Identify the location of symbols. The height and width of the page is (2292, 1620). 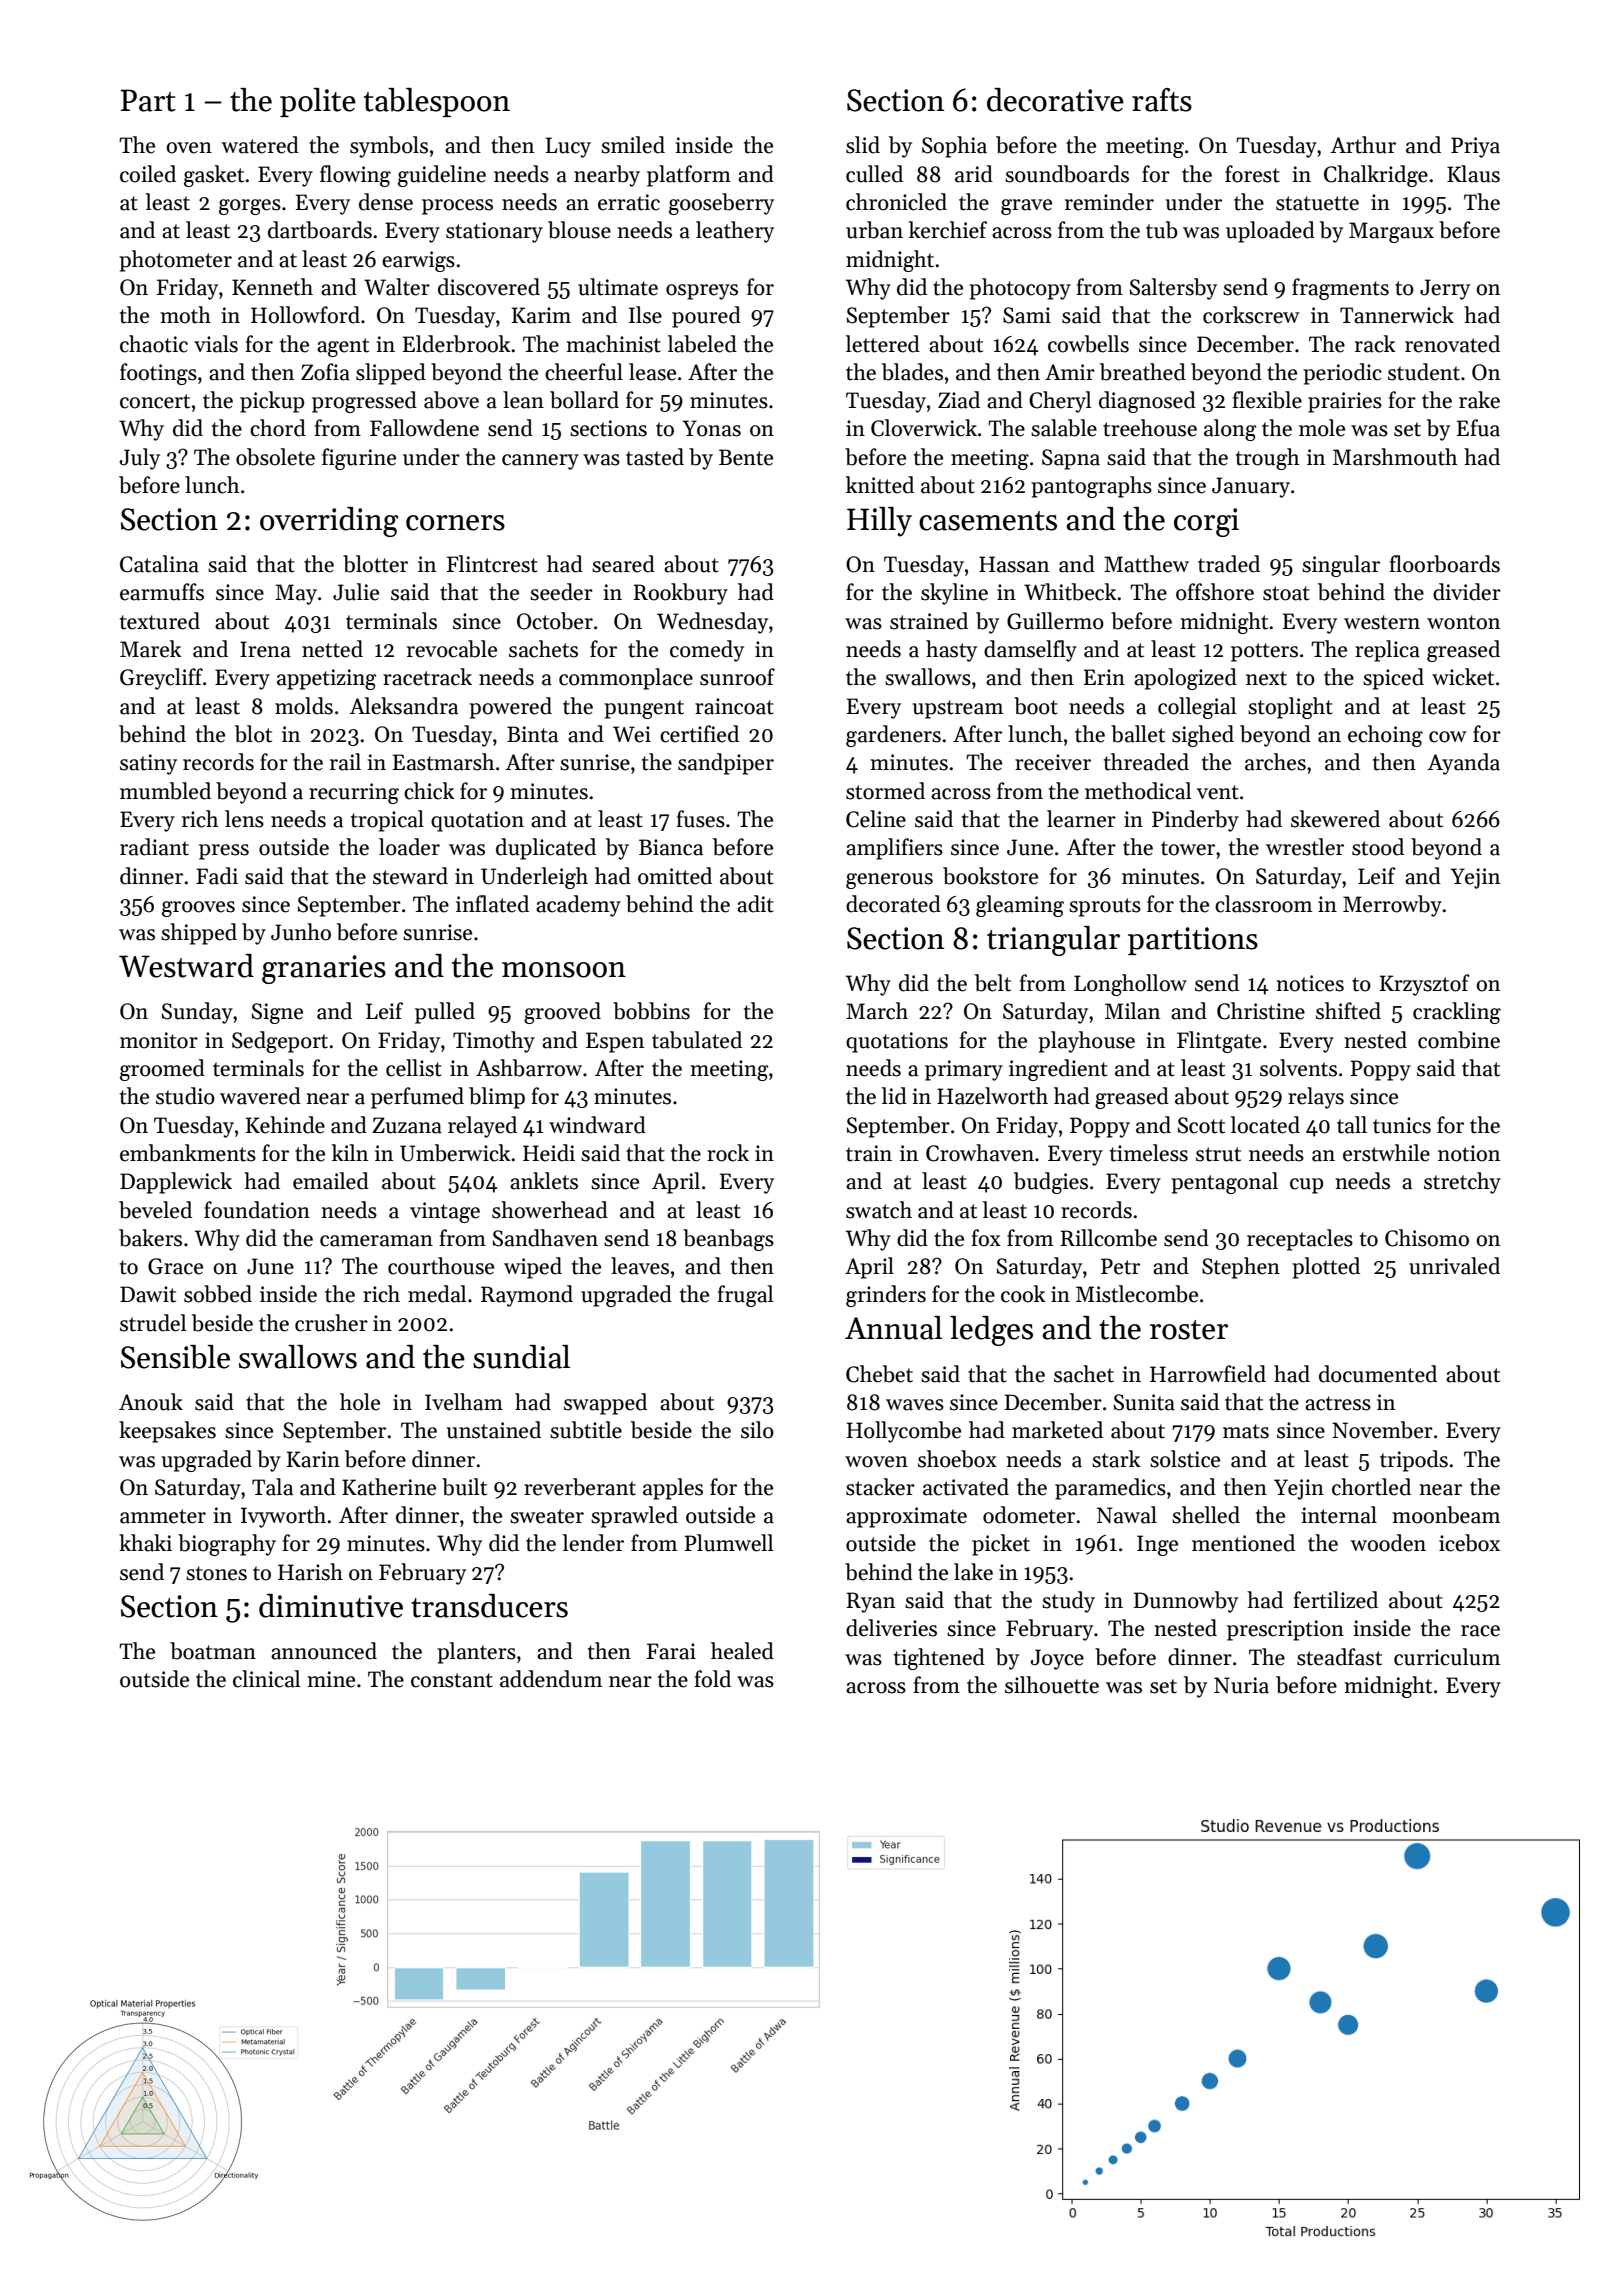
(389, 147).
